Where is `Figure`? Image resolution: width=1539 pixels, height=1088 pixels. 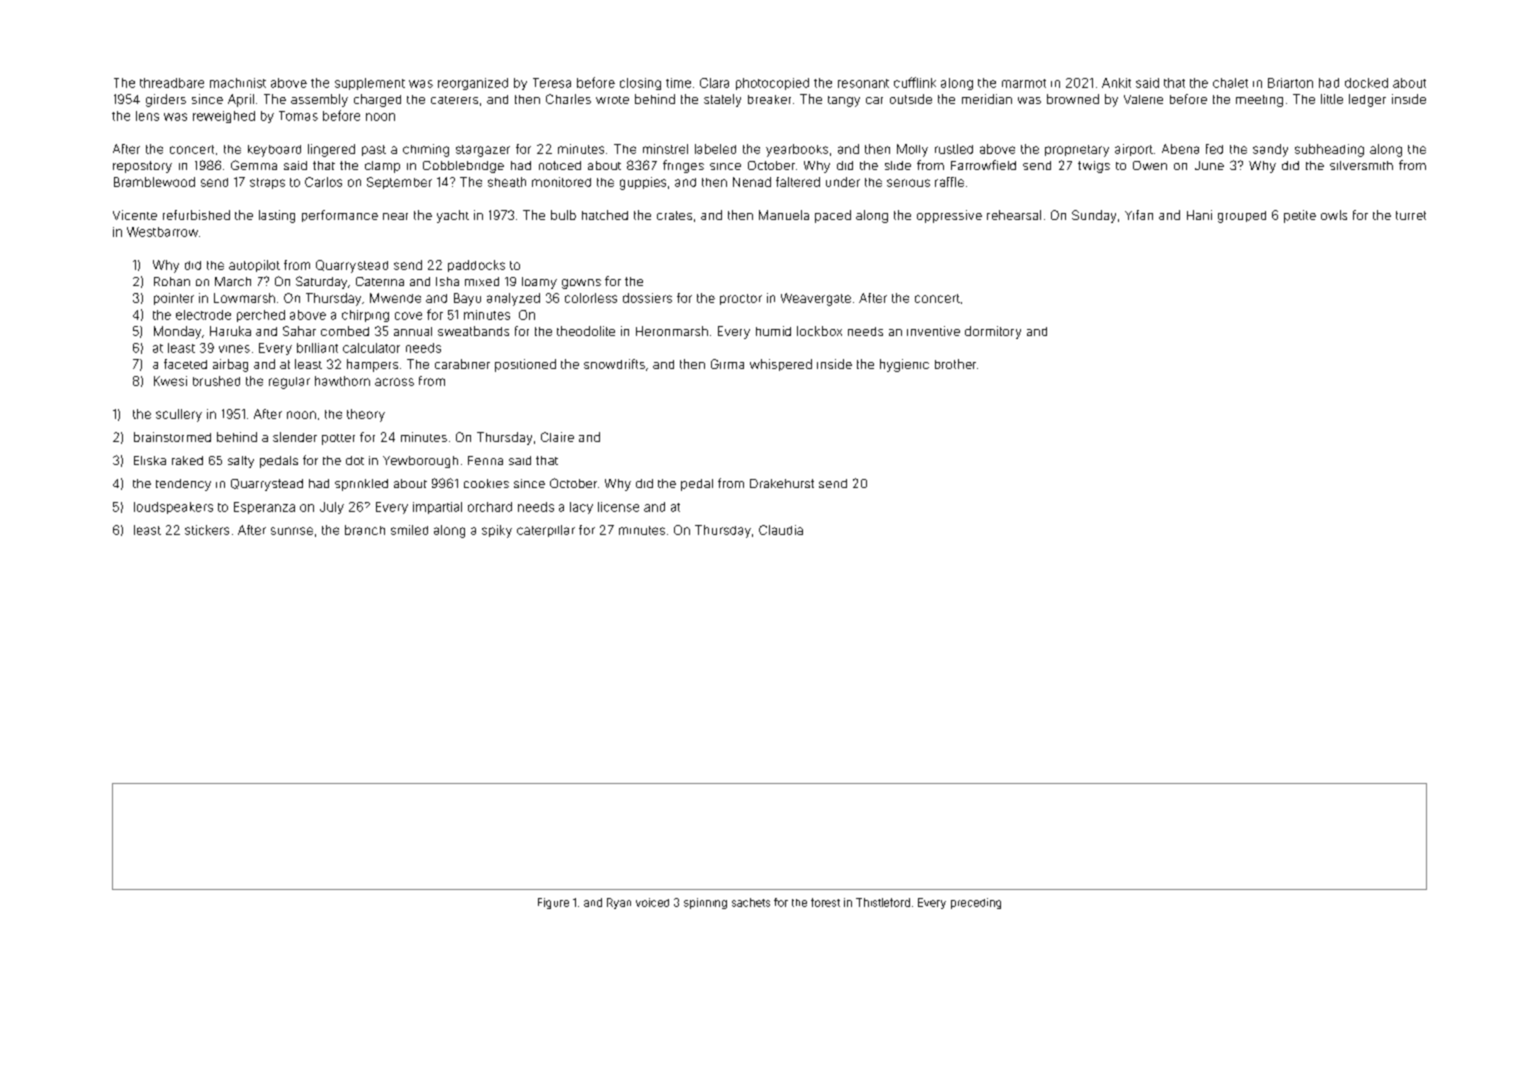 Figure is located at coordinates (553, 903).
